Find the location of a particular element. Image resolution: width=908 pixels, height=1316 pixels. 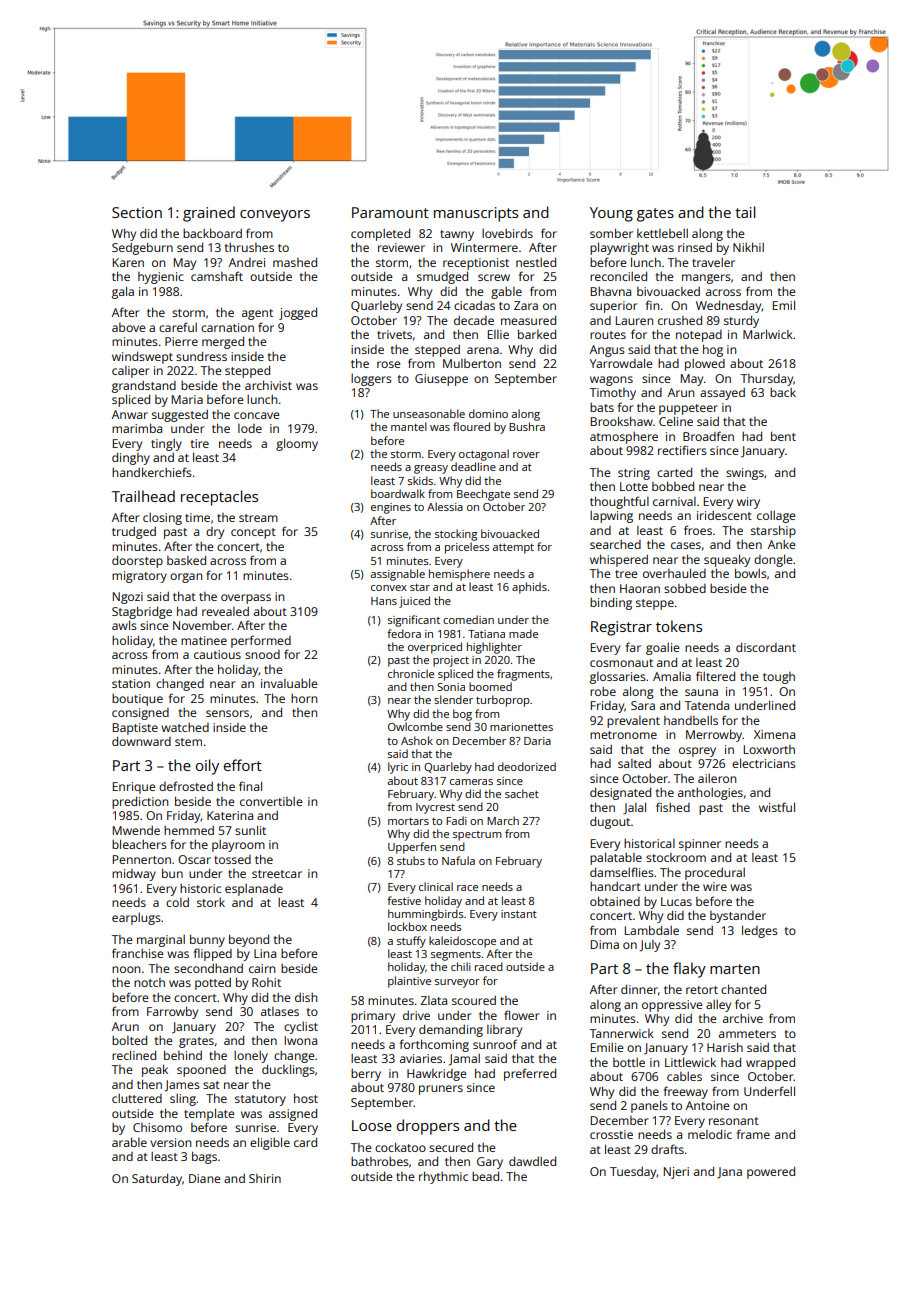

deadline is located at coordinates (473, 466).
